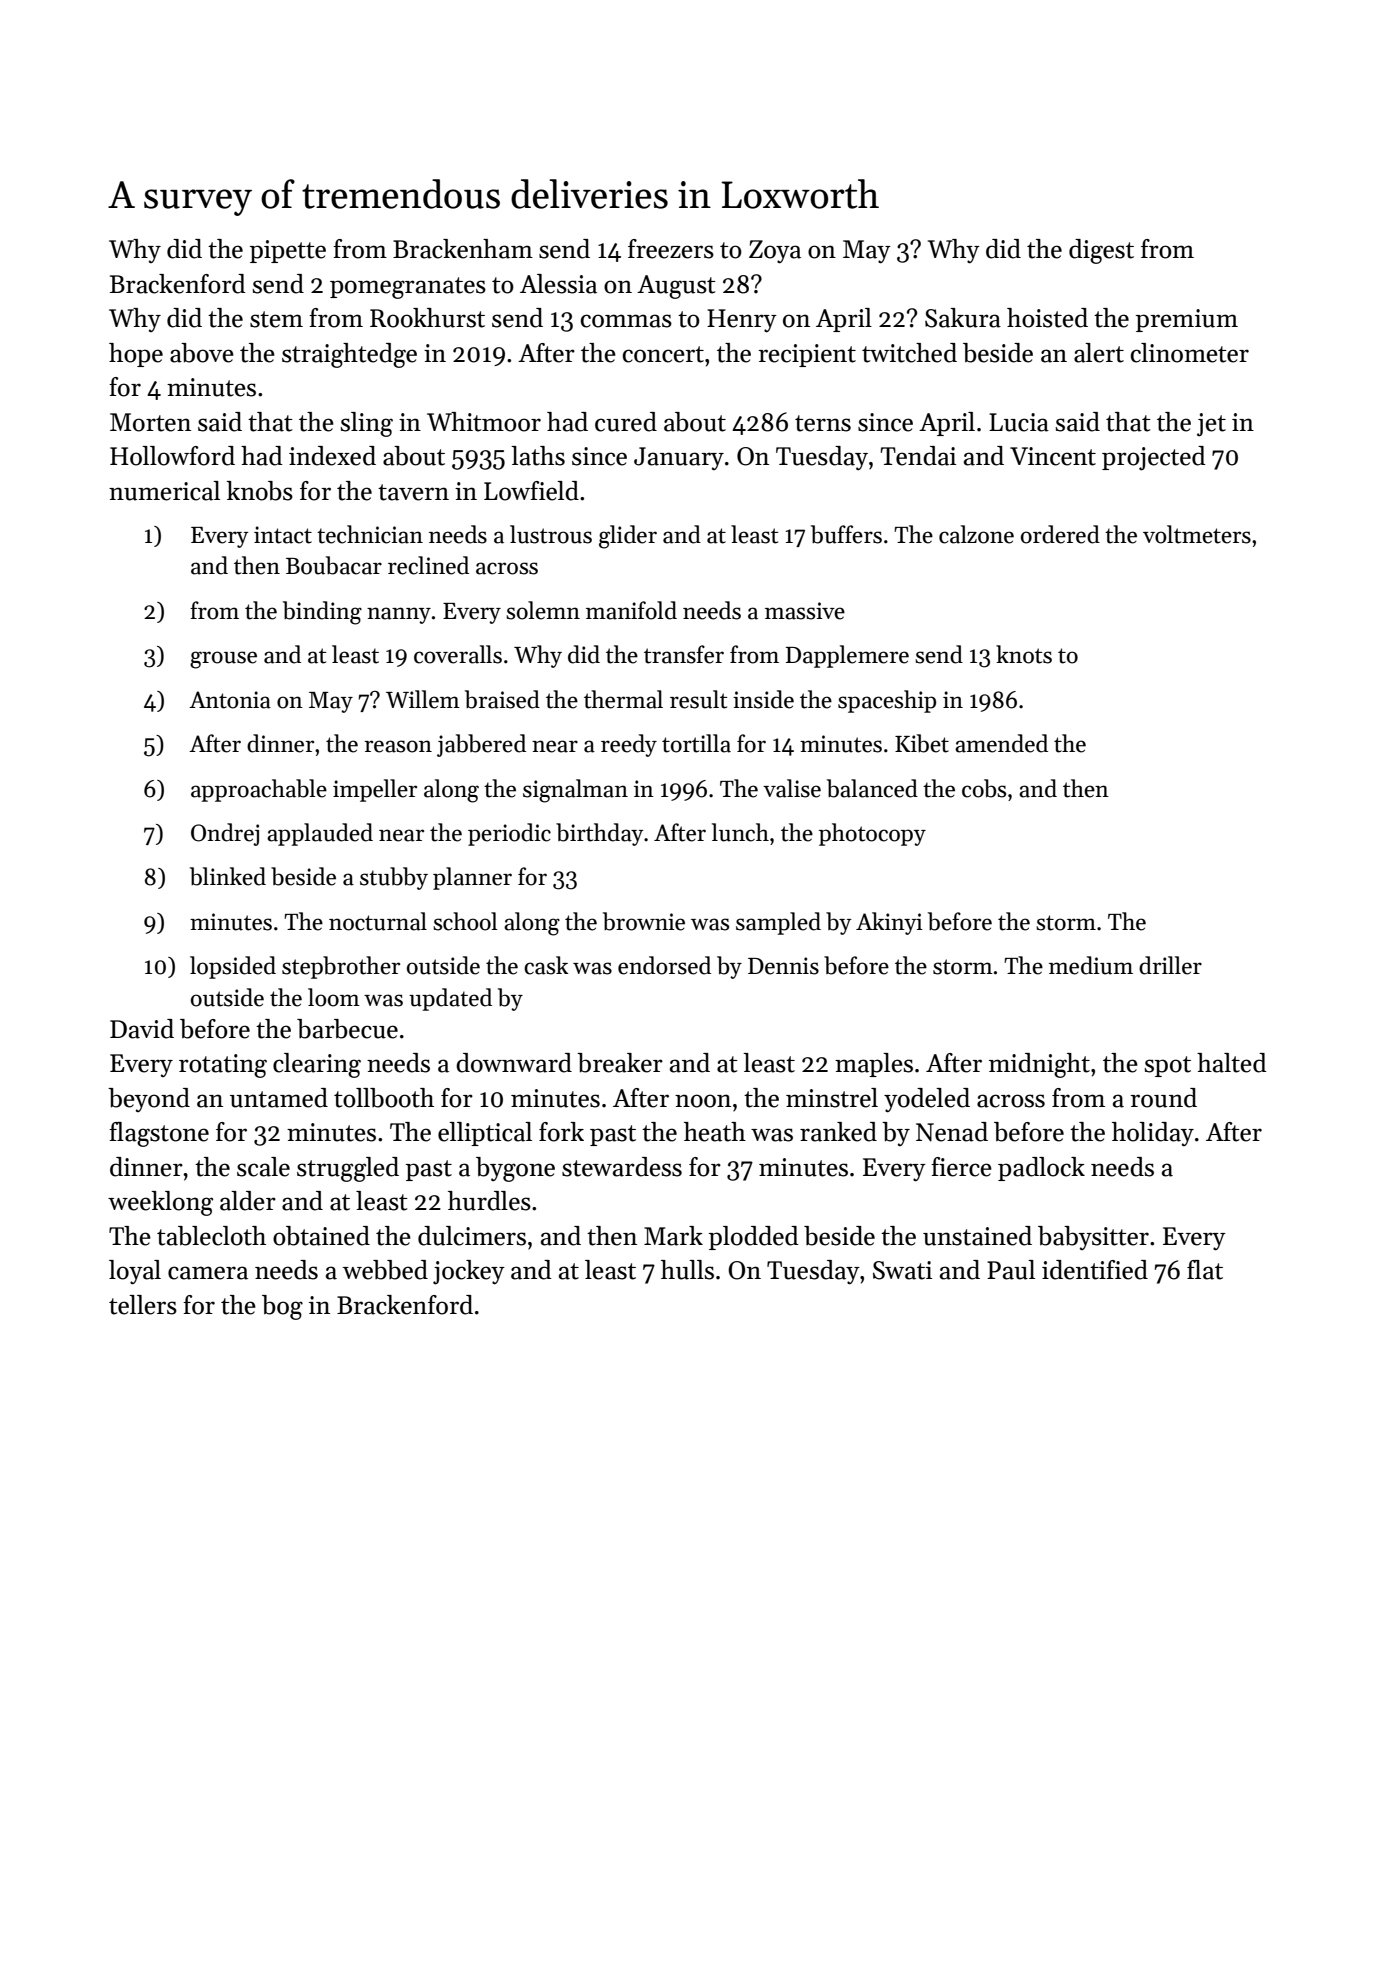 This screenshot has height=1969, width=1386. What do you see at coordinates (546, 965) in the screenshot?
I see `cask` at bounding box center [546, 965].
